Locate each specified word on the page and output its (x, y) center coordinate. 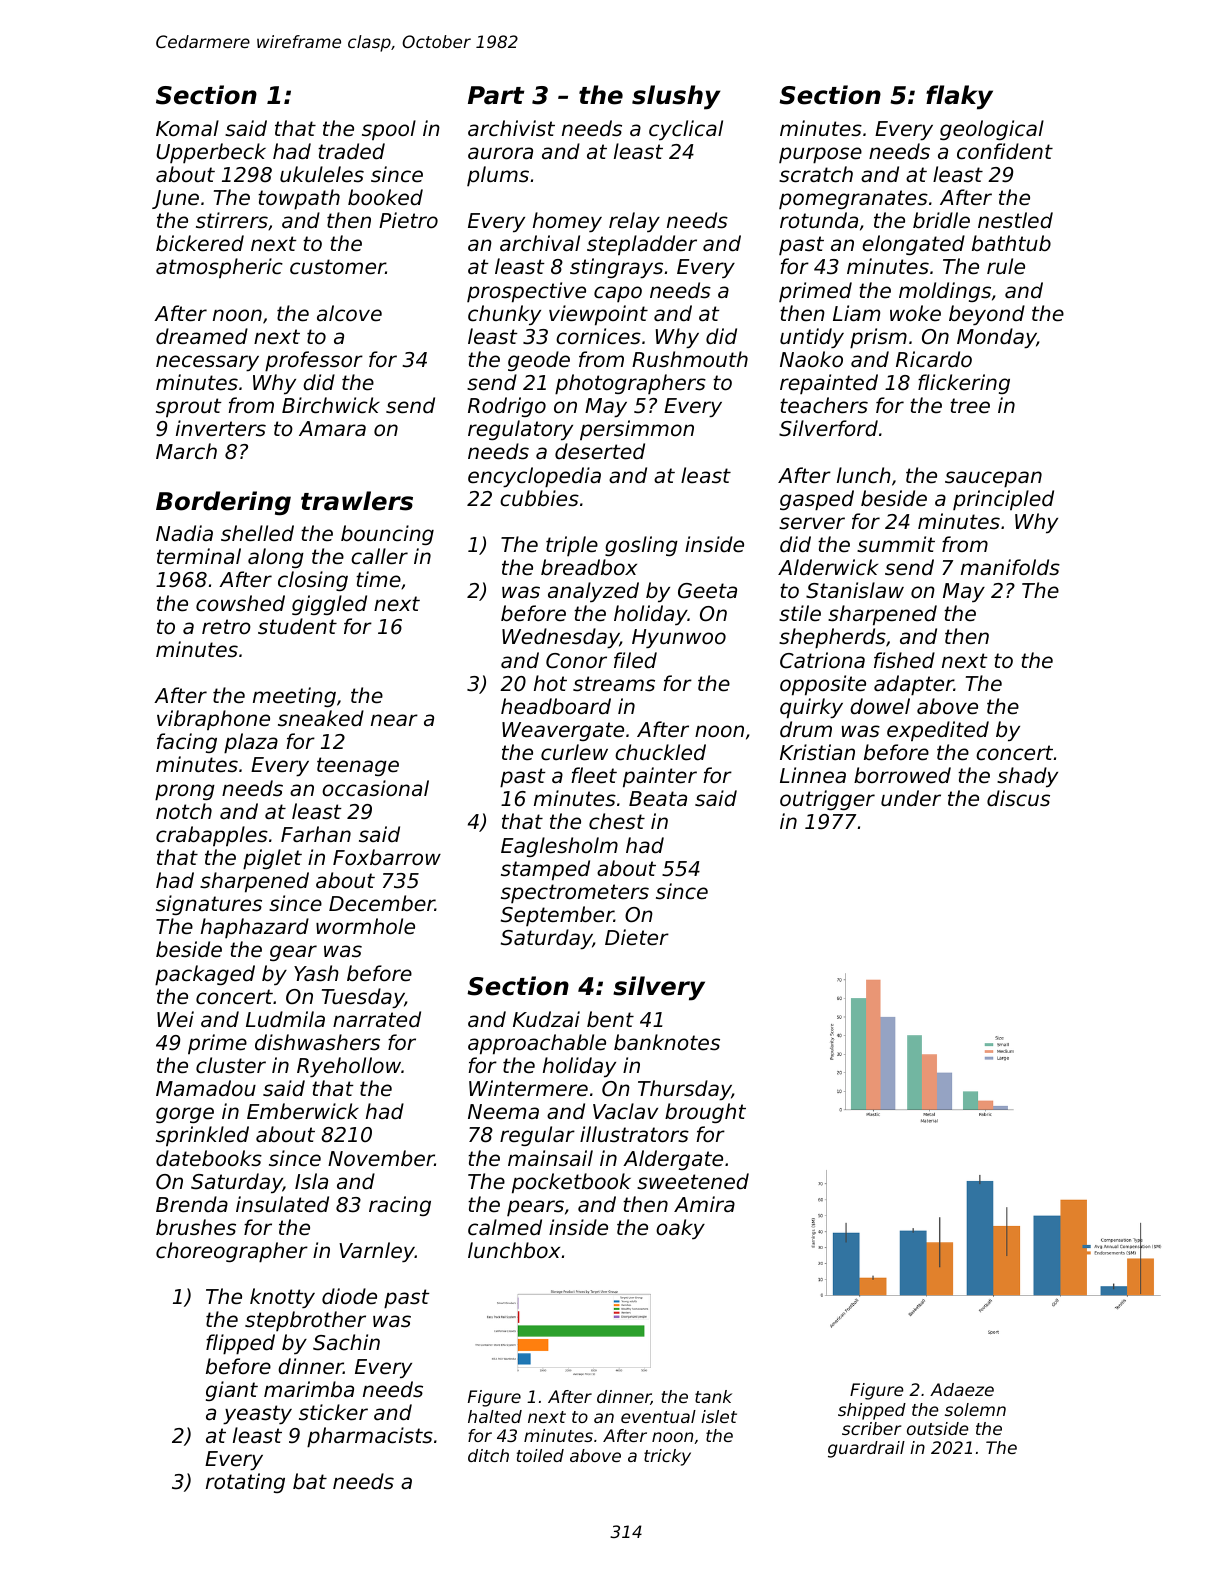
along (276, 558)
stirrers (232, 220)
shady (1027, 777)
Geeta (707, 591)
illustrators (634, 1134)
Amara (332, 428)
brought (705, 1113)
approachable (537, 1044)
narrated (377, 1019)
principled (1003, 500)
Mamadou (206, 1088)
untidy (812, 338)
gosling (641, 546)
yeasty (257, 1414)
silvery (659, 988)
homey (567, 222)
